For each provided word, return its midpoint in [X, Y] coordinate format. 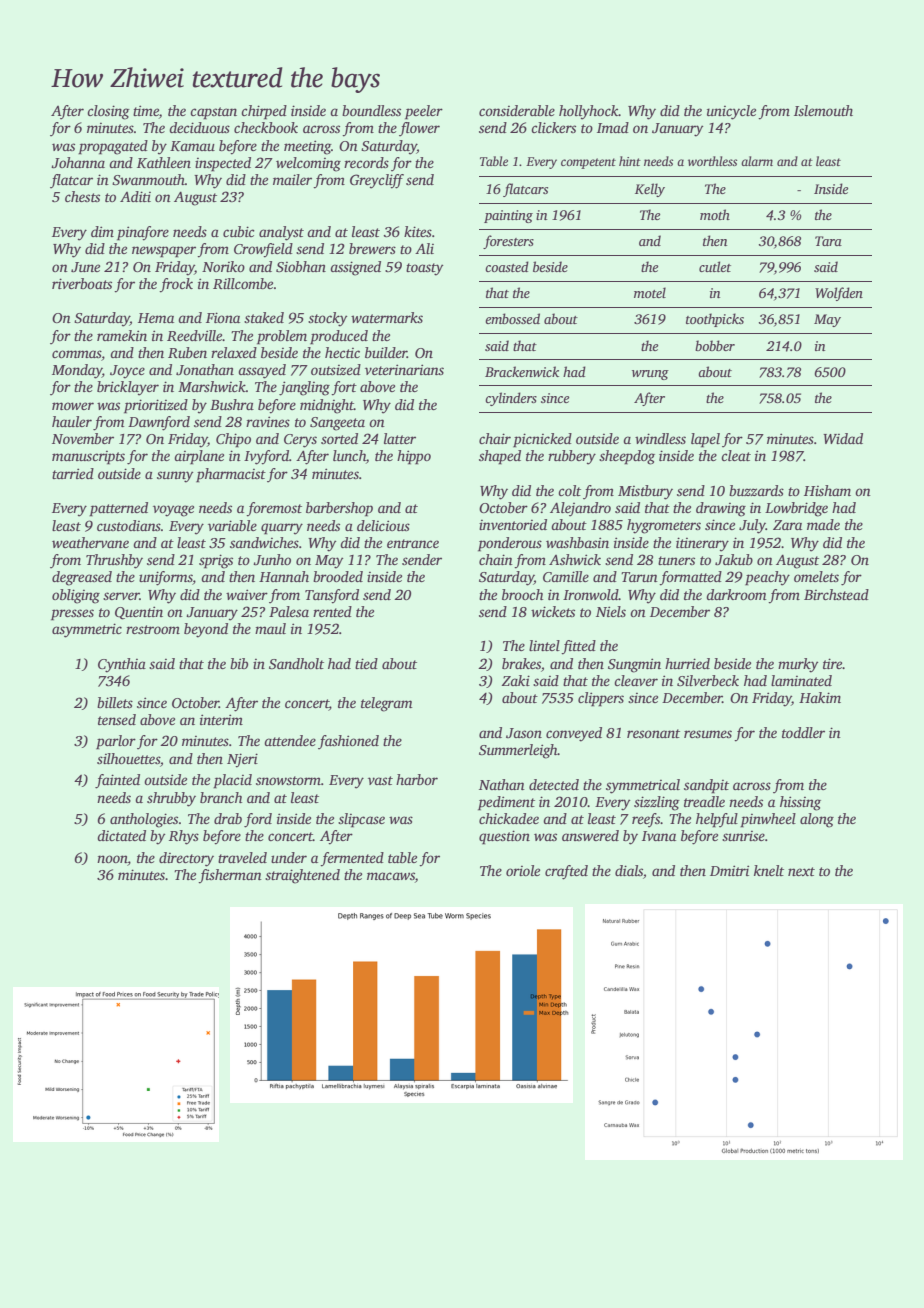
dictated [121, 835]
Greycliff [377, 181]
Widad [843, 438]
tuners [676, 560]
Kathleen [164, 162]
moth [715, 214]
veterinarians [404, 369]
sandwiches [264, 542]
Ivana [659, 836]
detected [554, 784]
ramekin [122, 335]
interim [221, 719]
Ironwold [591, 594]
